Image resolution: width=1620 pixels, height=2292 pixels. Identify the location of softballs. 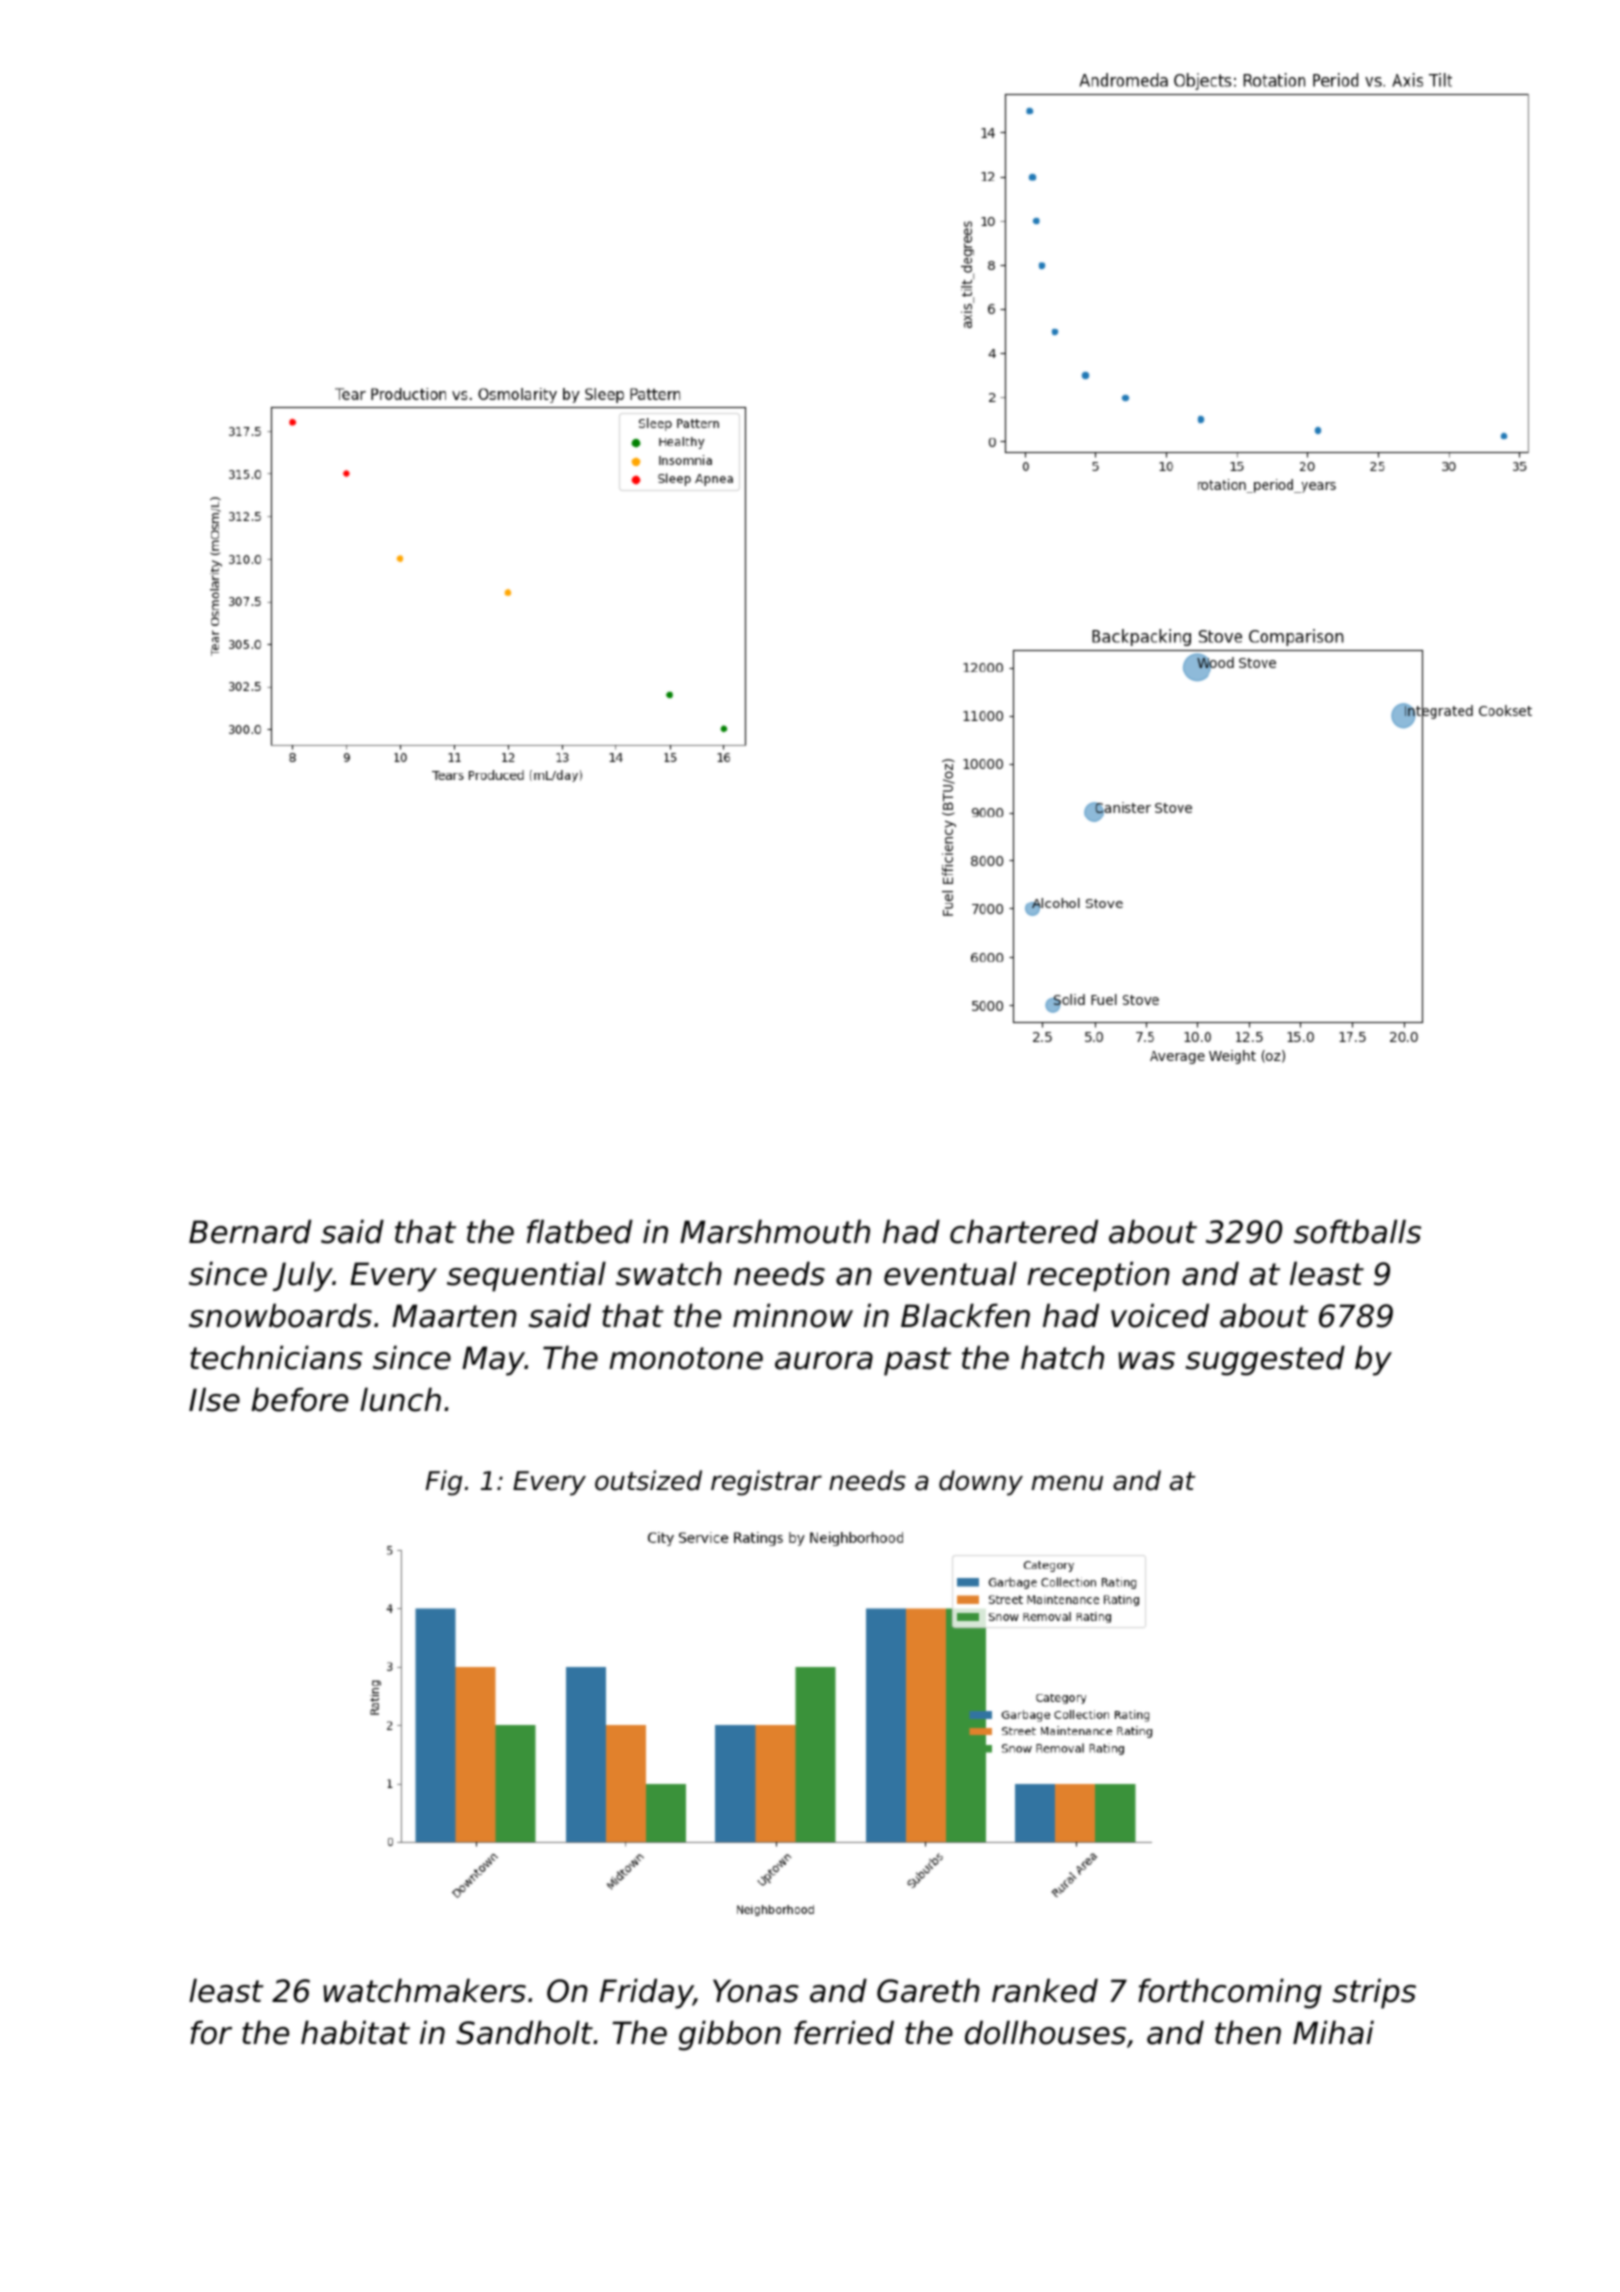
(1357, 1231).
